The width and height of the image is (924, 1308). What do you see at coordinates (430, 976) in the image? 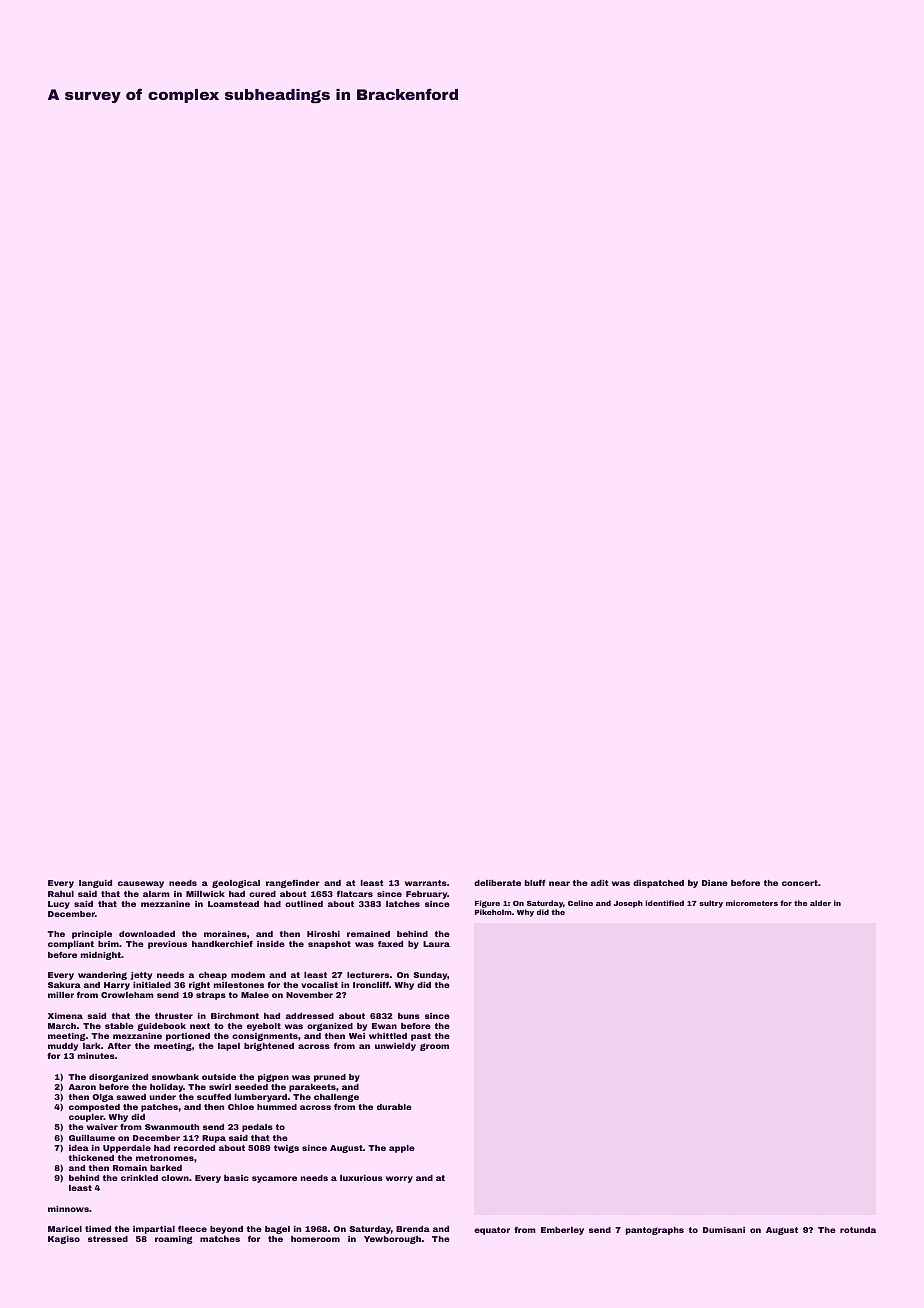
I see `Sunday` at bounding box center [430, 976].
